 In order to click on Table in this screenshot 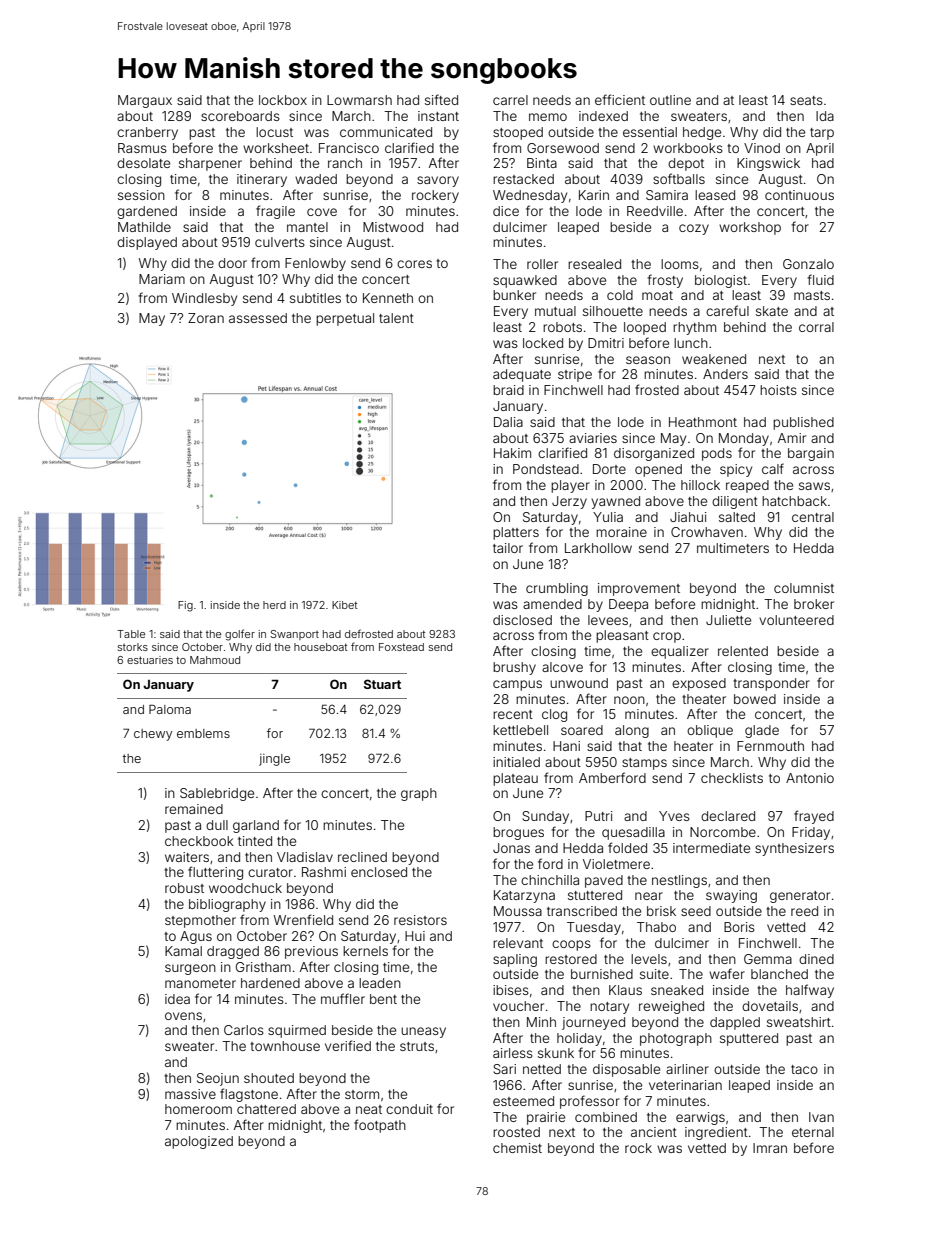, I will do `click(131, 634)`.
